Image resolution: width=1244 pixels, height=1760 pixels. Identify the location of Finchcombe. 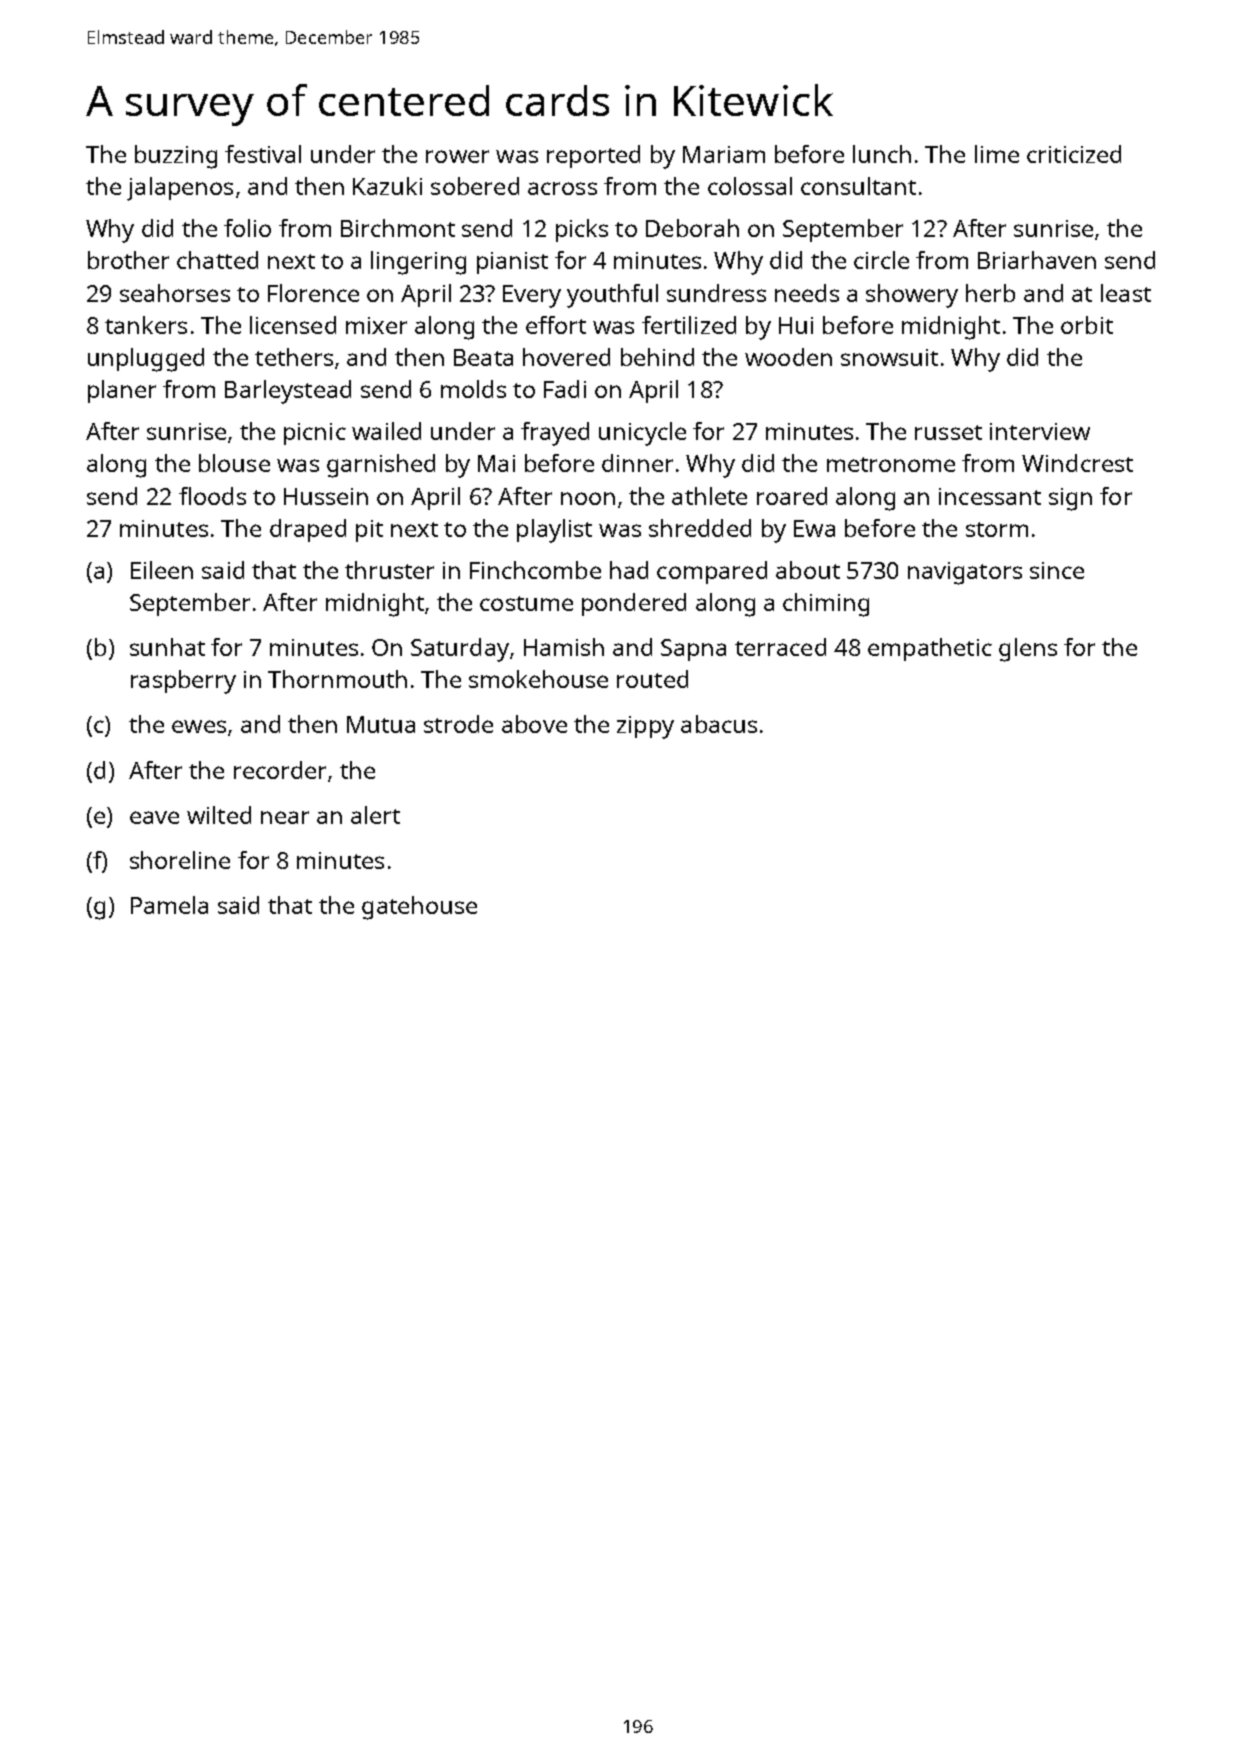
(535, 570).
